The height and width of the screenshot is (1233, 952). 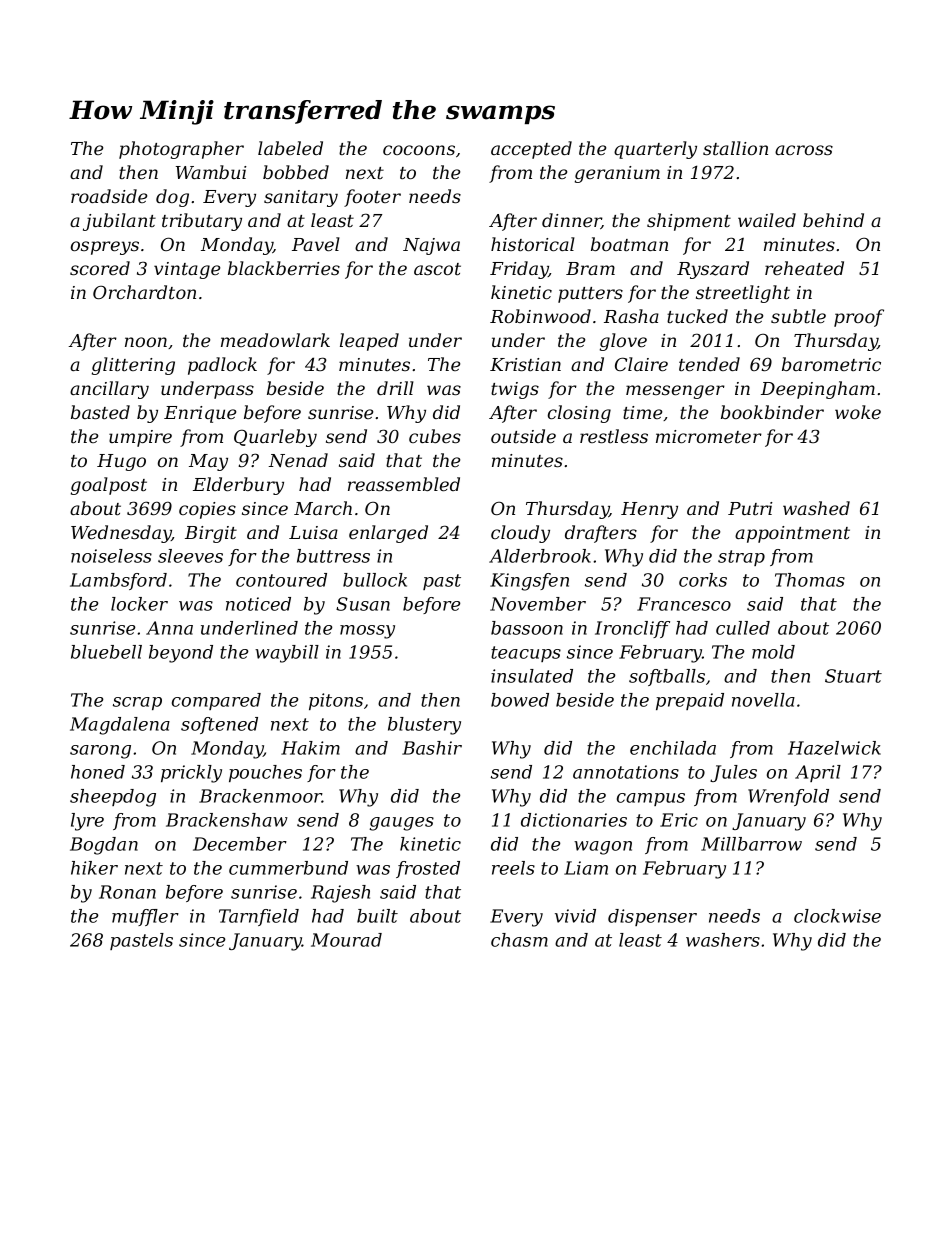 What do you see at coordinates (100, 412) in the screenshot?
I see `basted` at bounding box center [100, 412].
